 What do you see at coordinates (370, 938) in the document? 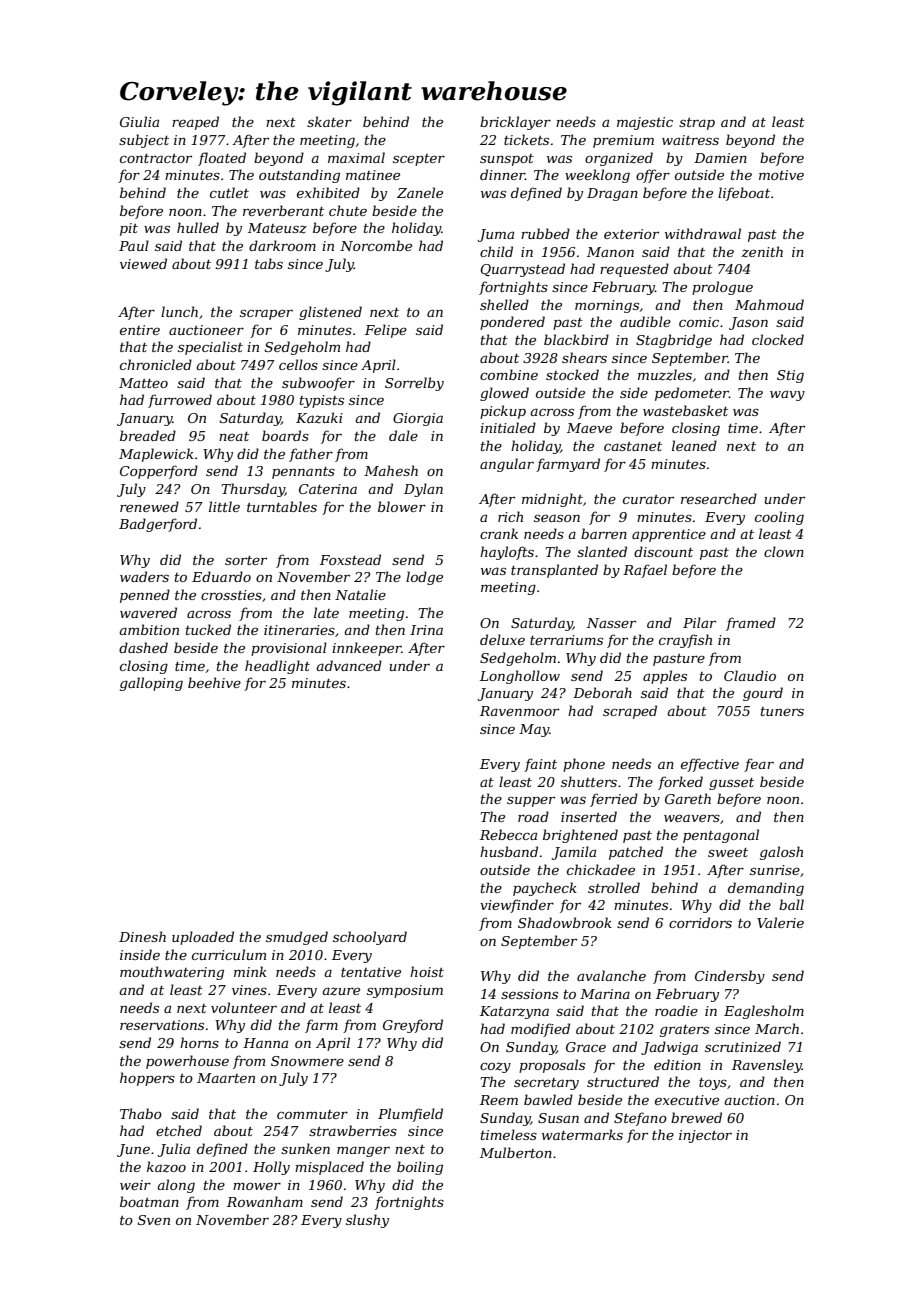
I see `schoolyard` at bounding box center [370, 938].
